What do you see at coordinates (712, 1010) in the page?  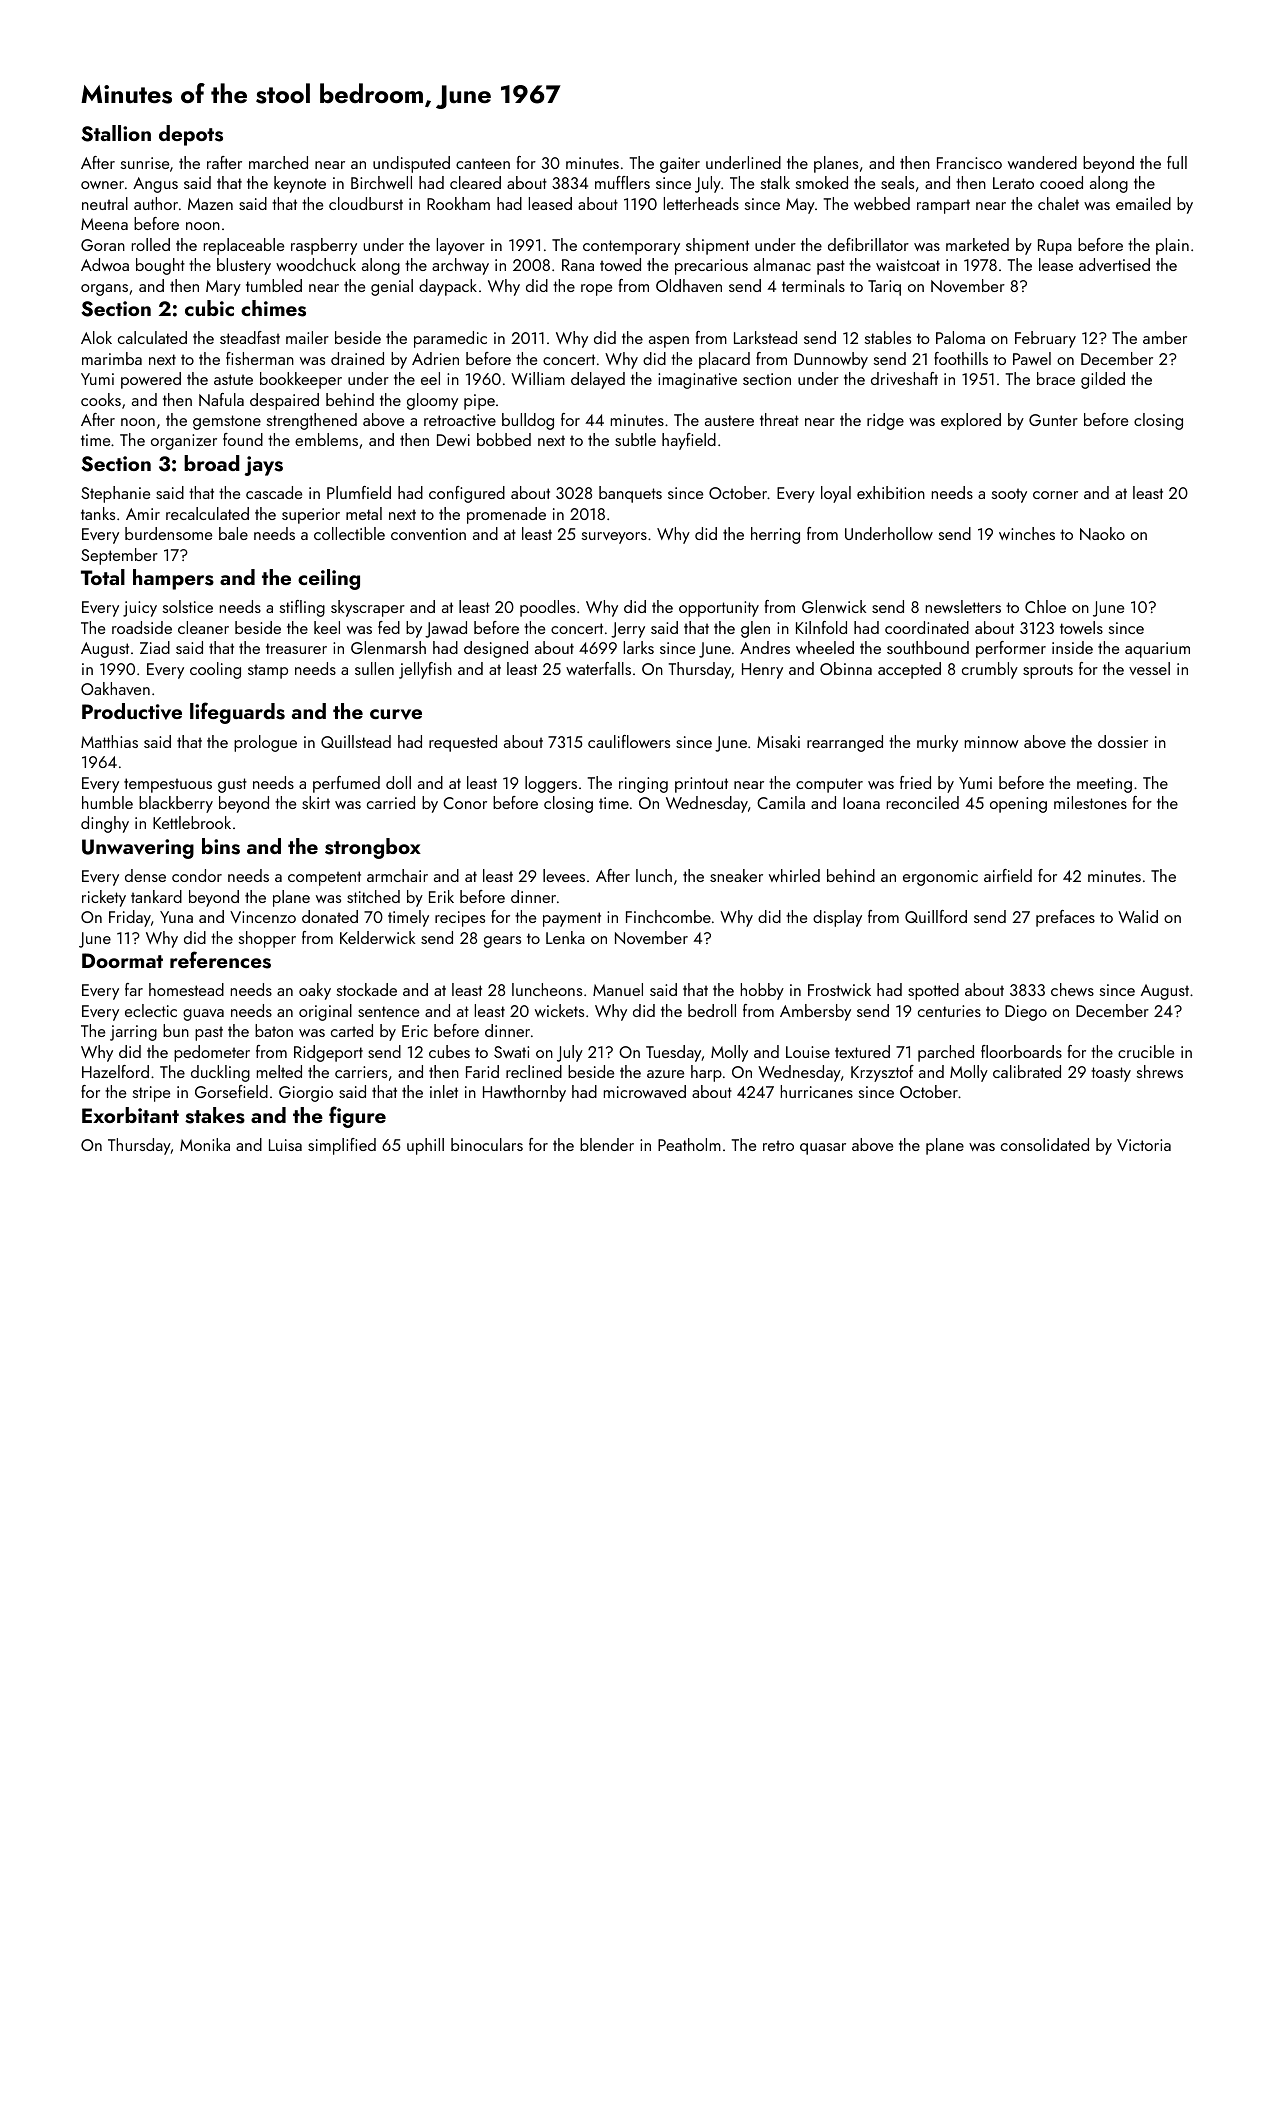 I see `bedroll` at bounding box center [712, 1010].
